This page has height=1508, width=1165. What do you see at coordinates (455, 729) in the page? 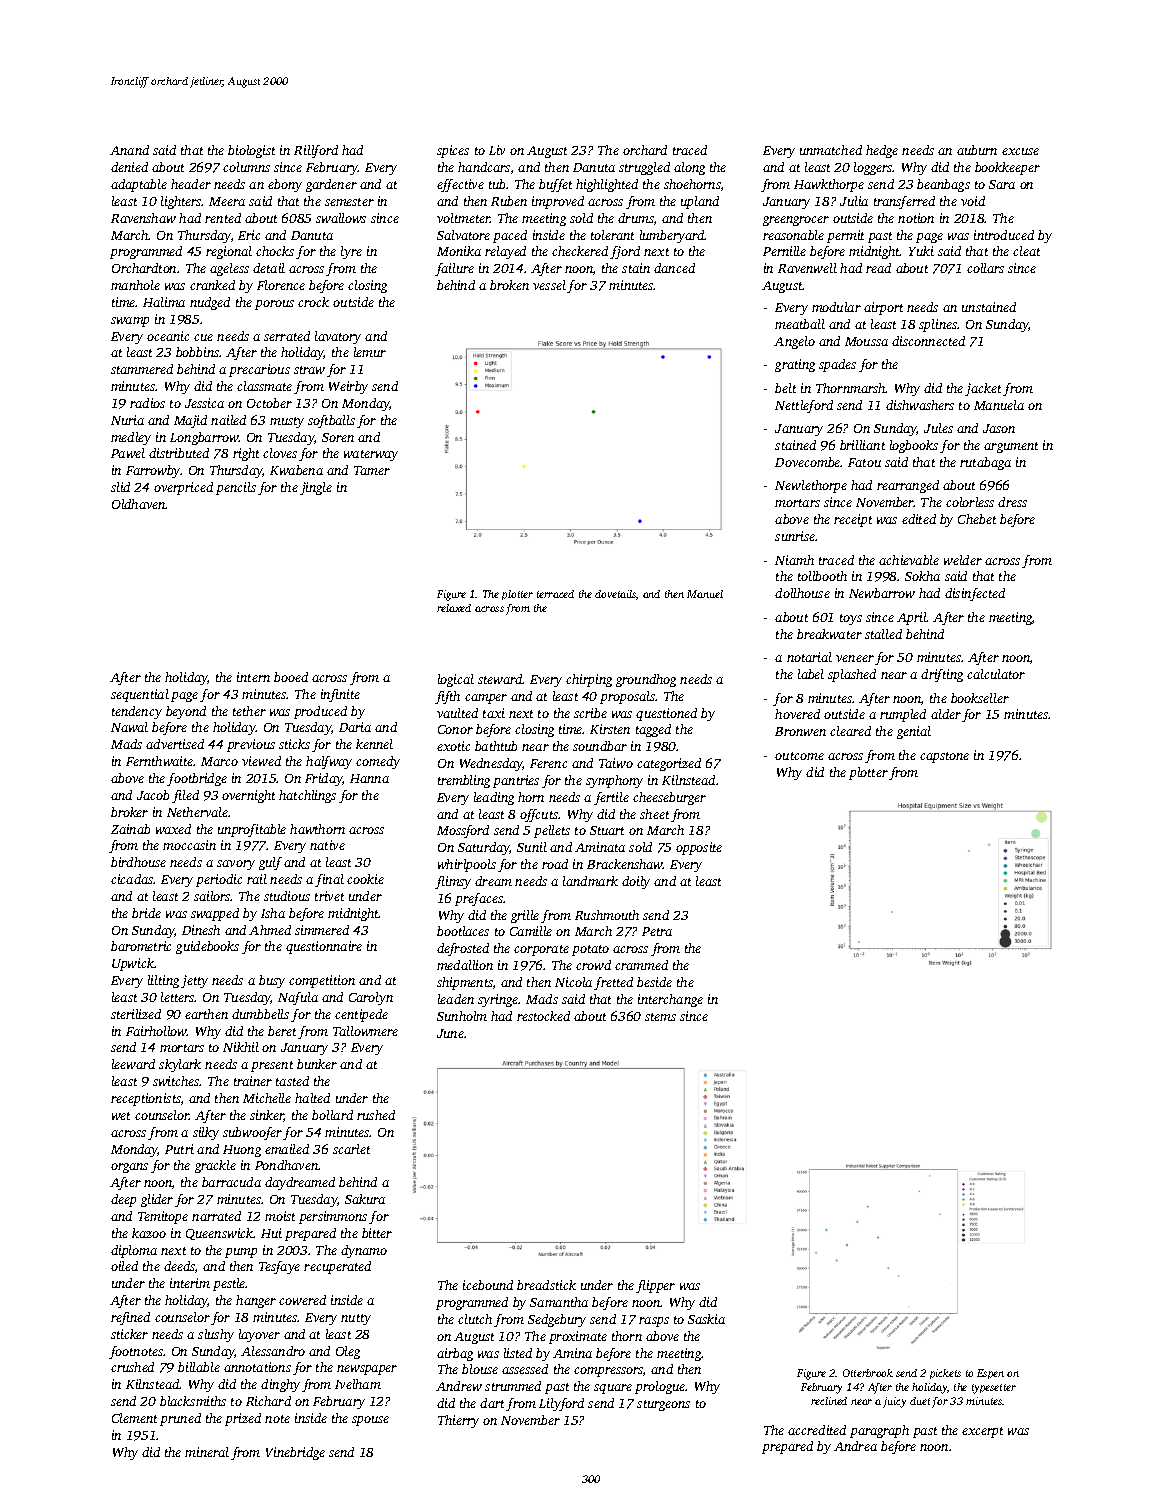
I see `Conor` at bounding box center [455, 729].
